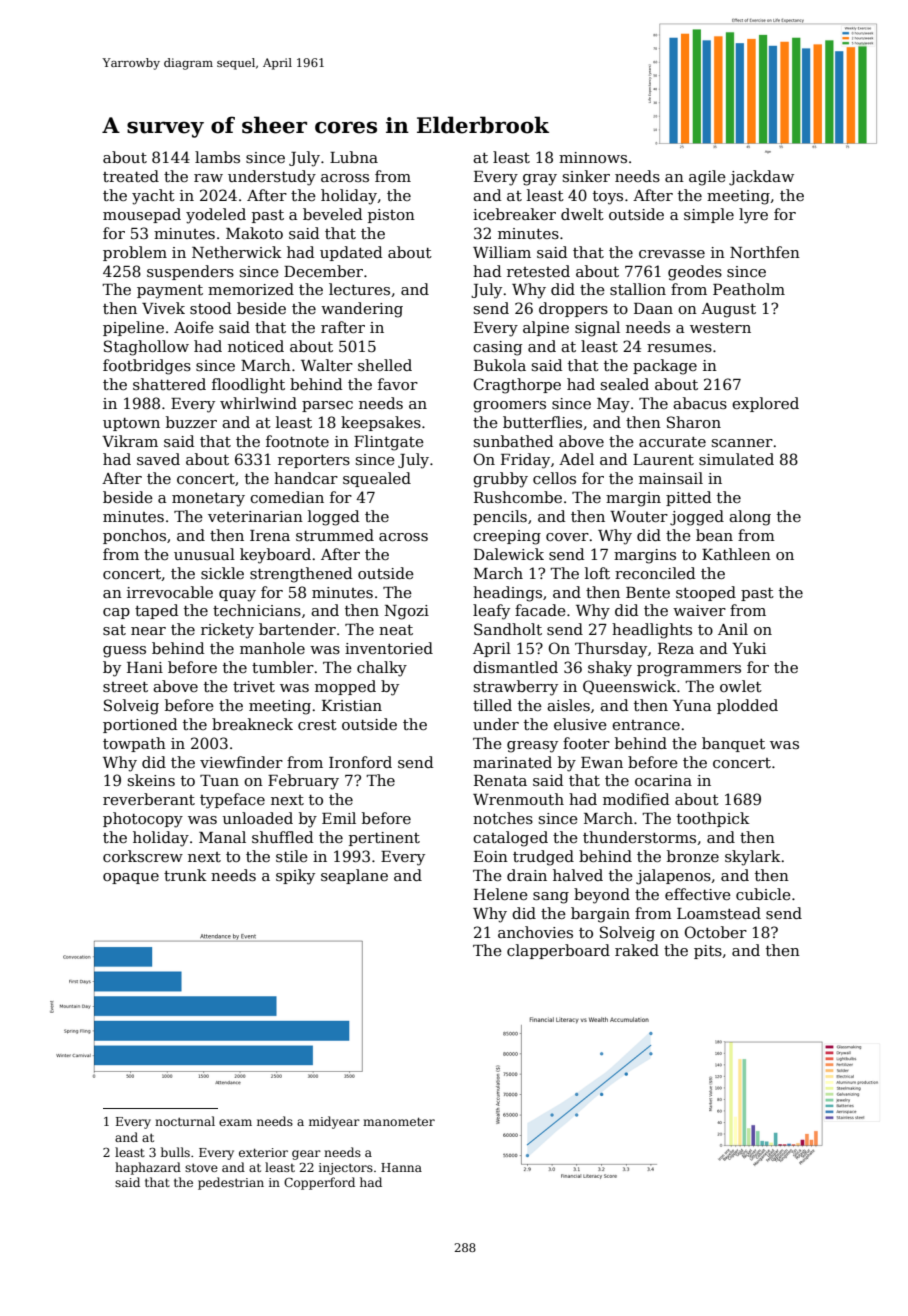 Image resolution: width=908 pixels, height=1316 pixels. I want to click on minnows, so click(593, 157).
